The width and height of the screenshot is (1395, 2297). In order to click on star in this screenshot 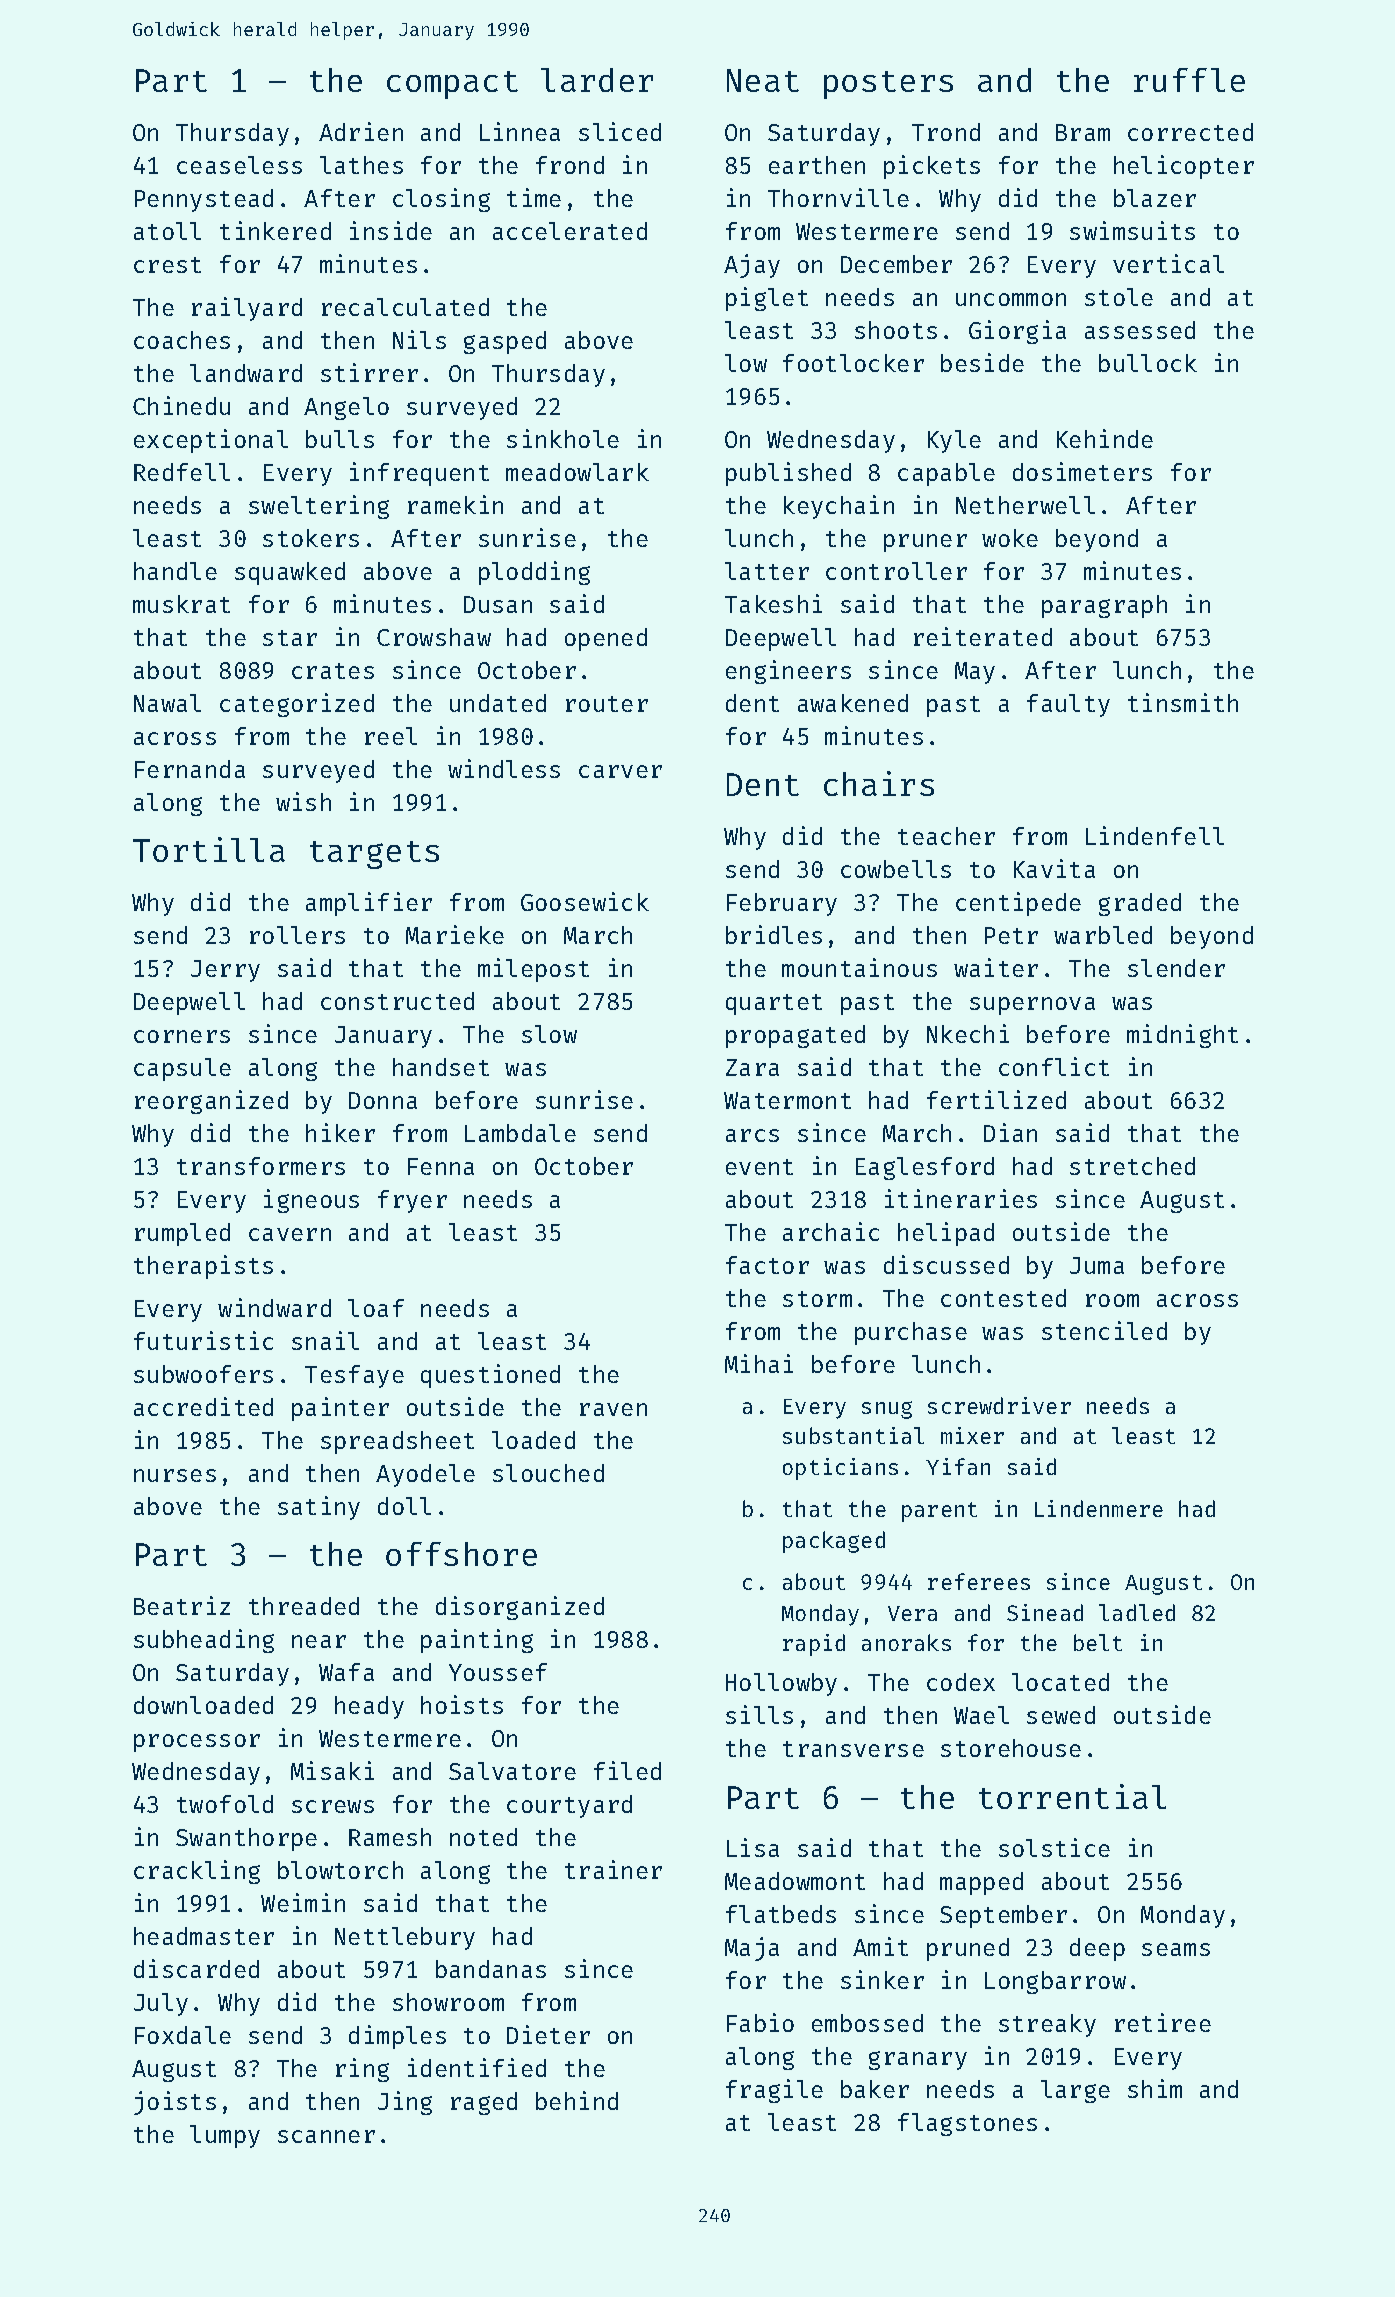, I will do `click(290, 638)`.
